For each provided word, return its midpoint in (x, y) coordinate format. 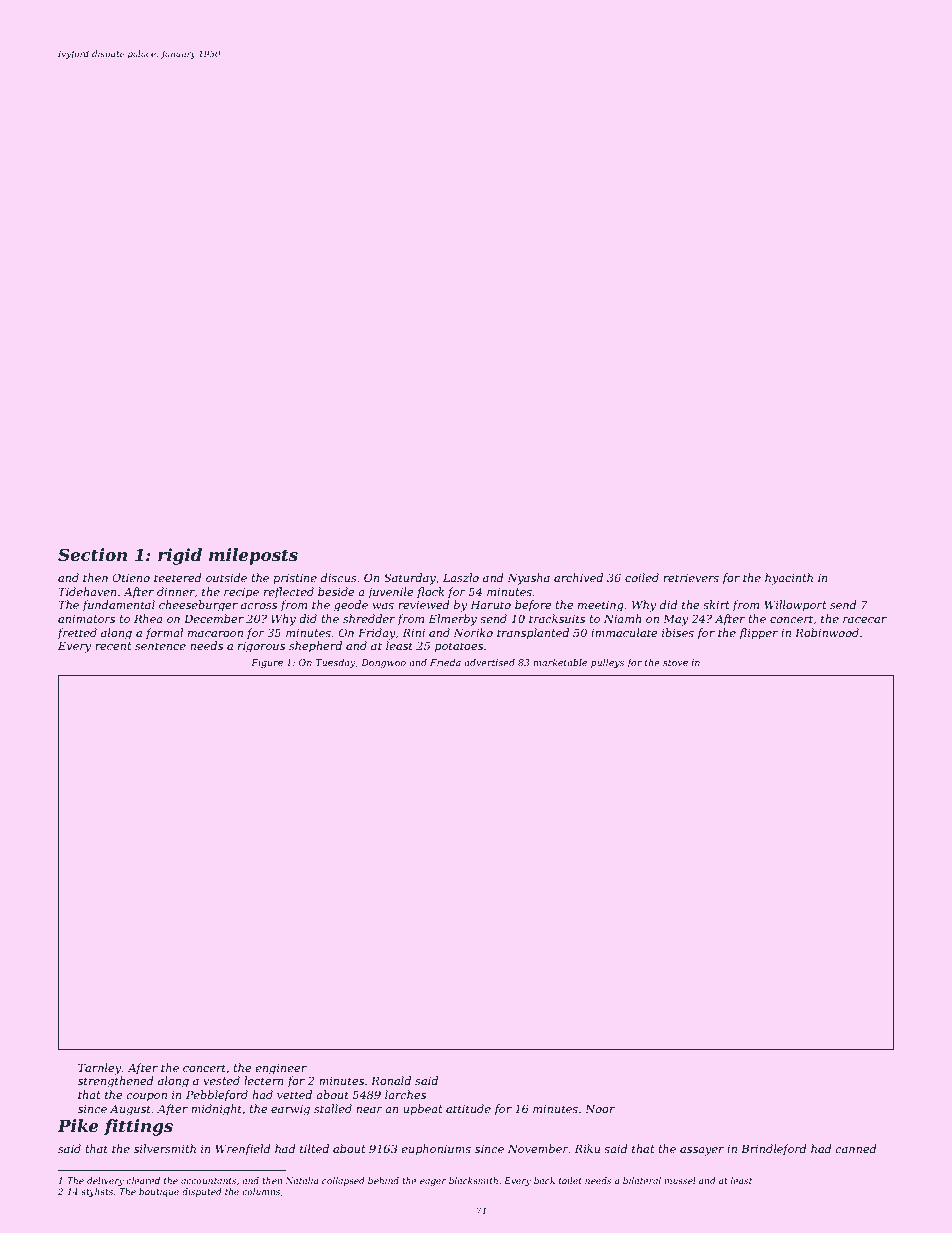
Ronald (391, 1080)
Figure (267, 663)
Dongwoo (383, 663)
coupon (146, 1097)
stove (675, 662)
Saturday (410, 579)
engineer (281, 1069)
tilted (314, 1148)
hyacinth (789, 579)
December (214, 618)
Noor (600, 1108)
